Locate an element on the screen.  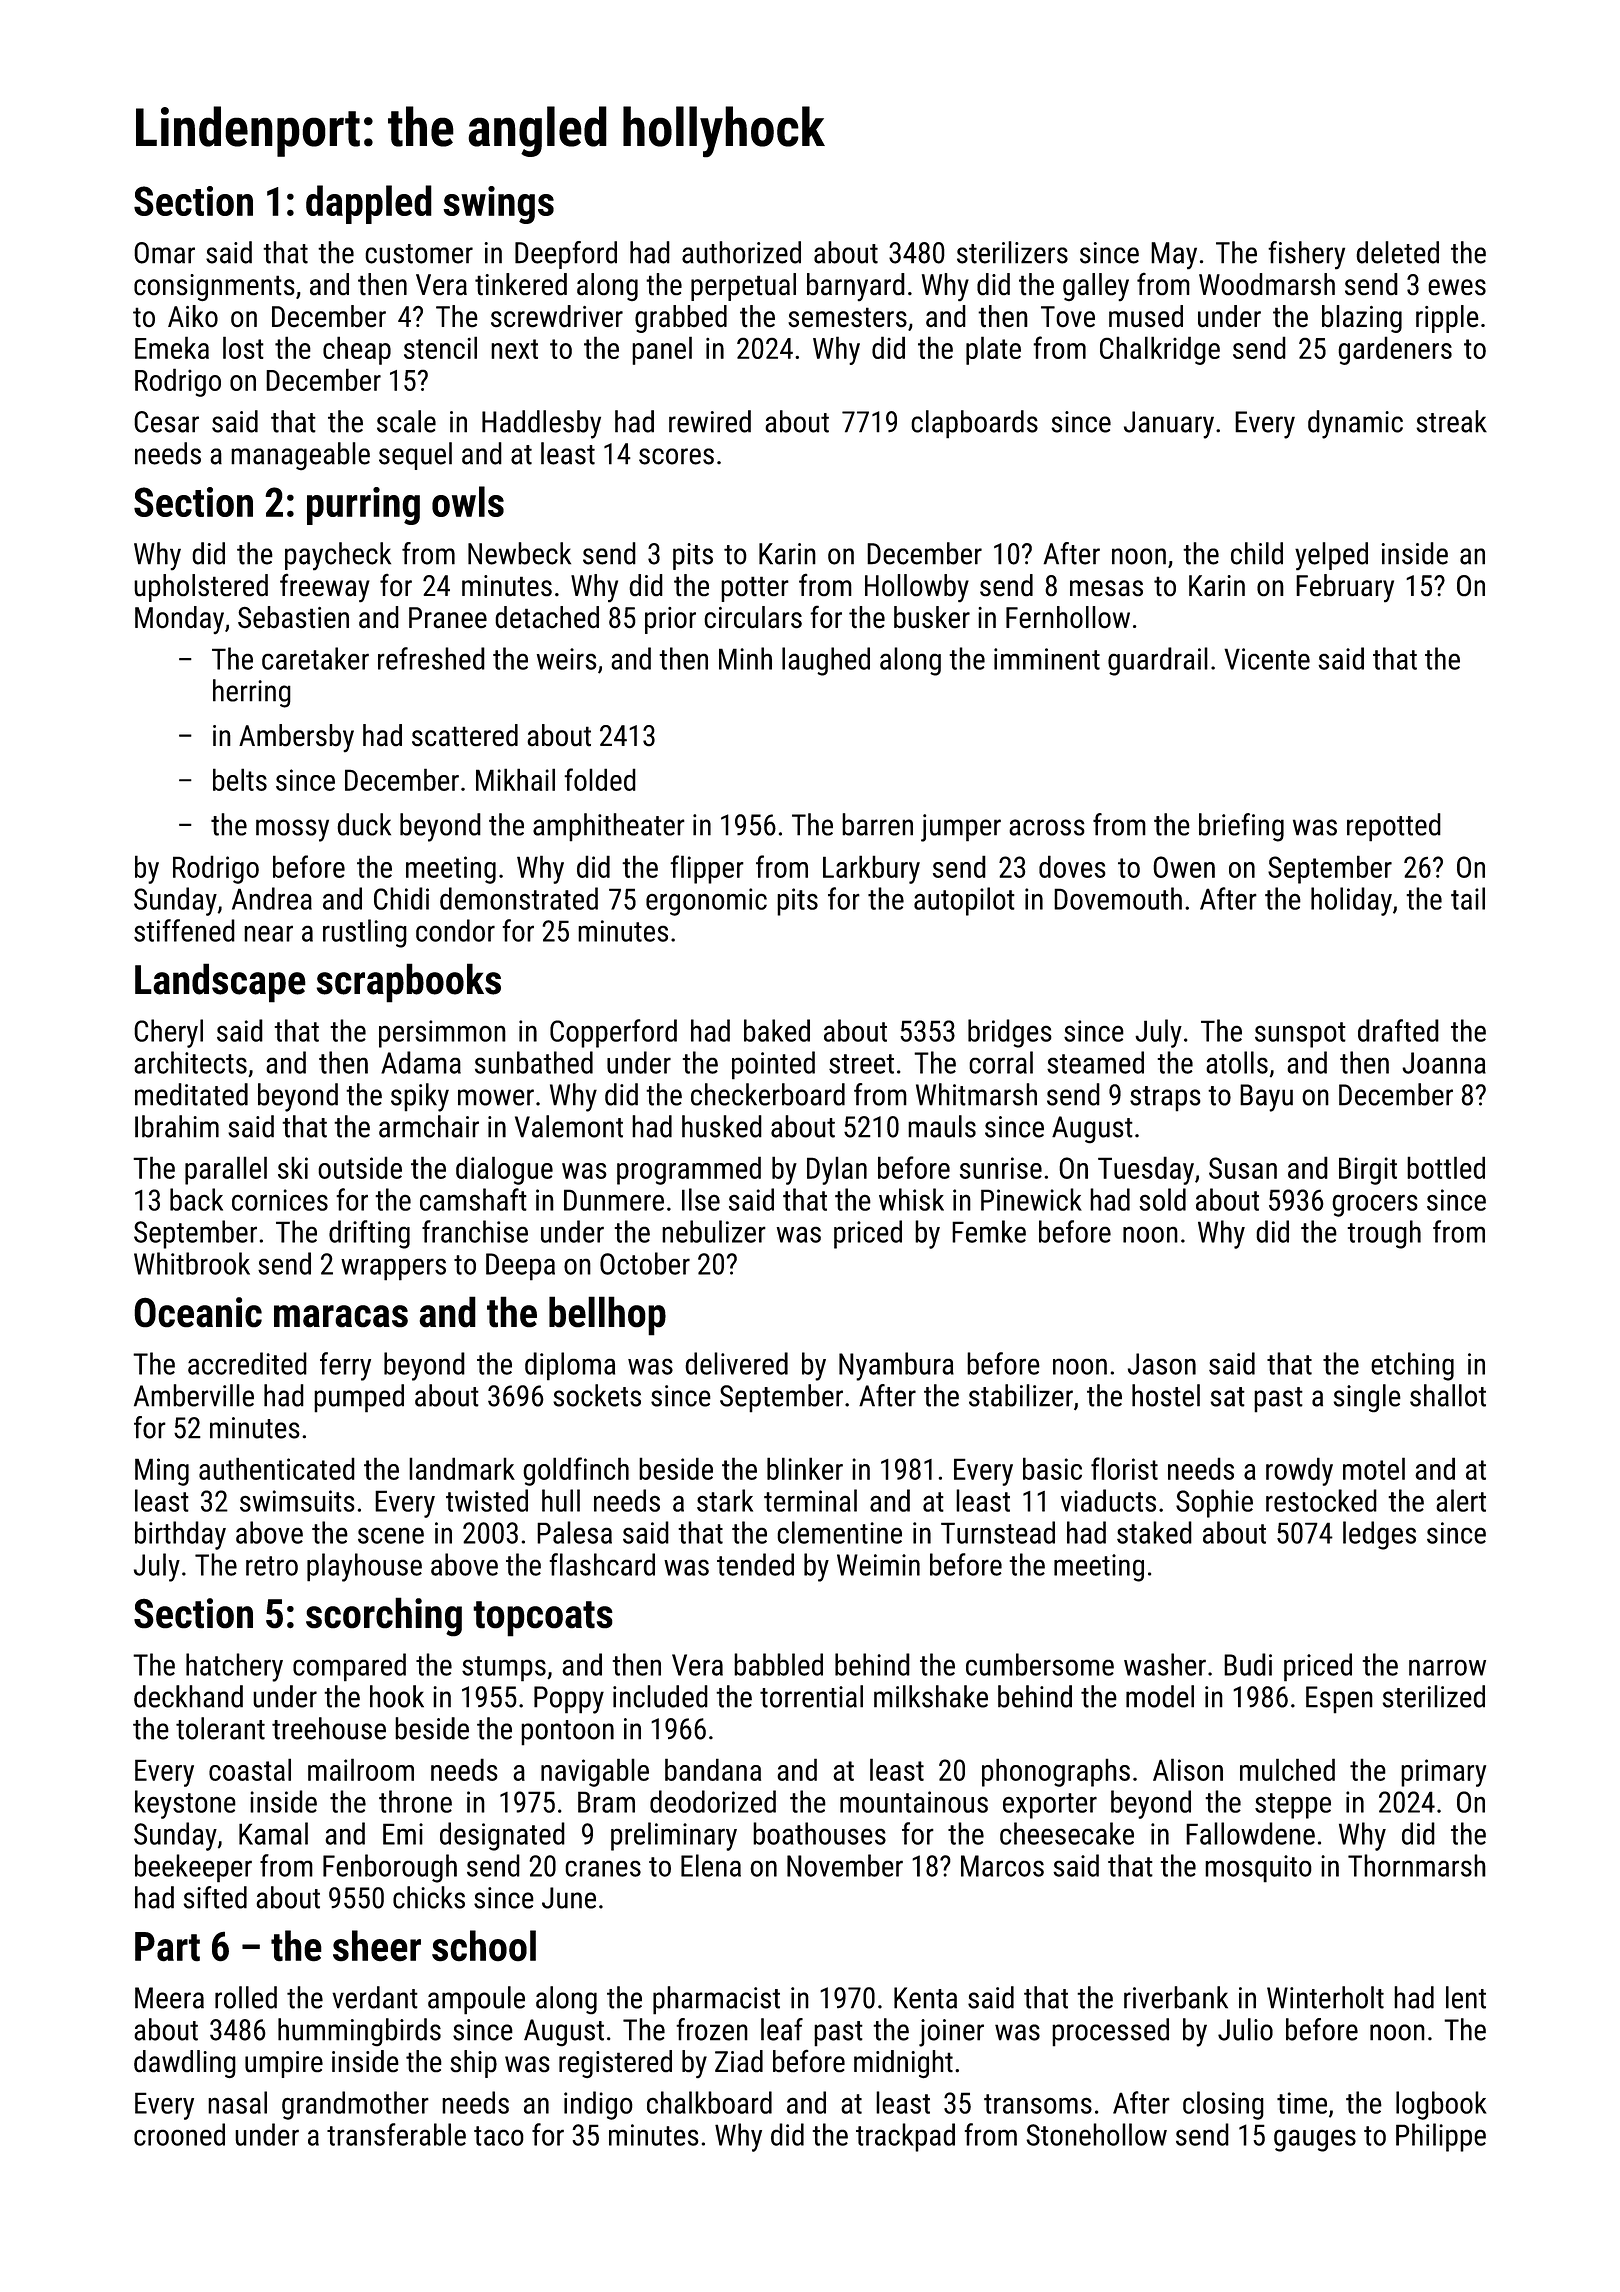
trackpad is located at coordinates (905, 2137).
